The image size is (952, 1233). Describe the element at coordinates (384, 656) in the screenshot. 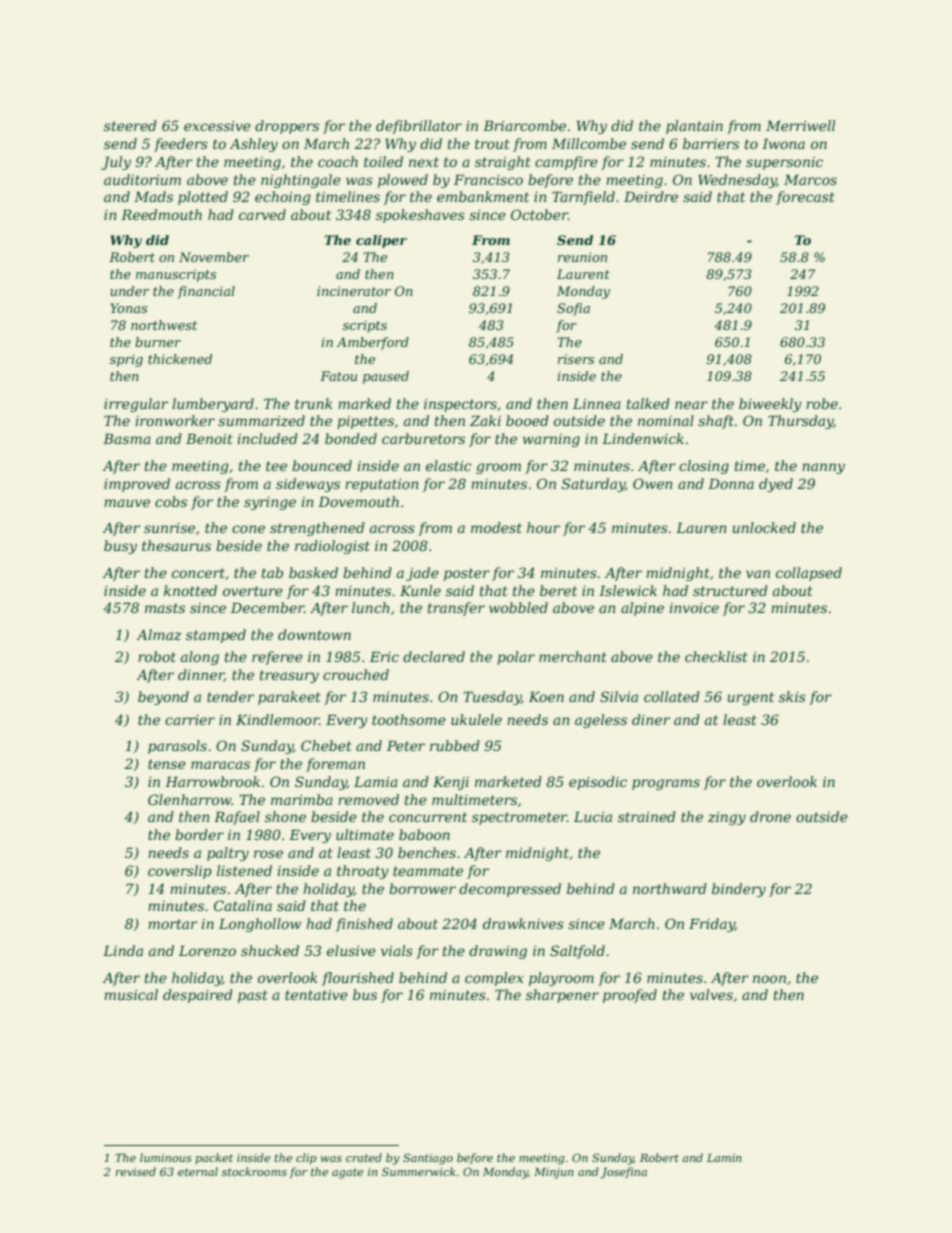

I see `Eric` at that location.
